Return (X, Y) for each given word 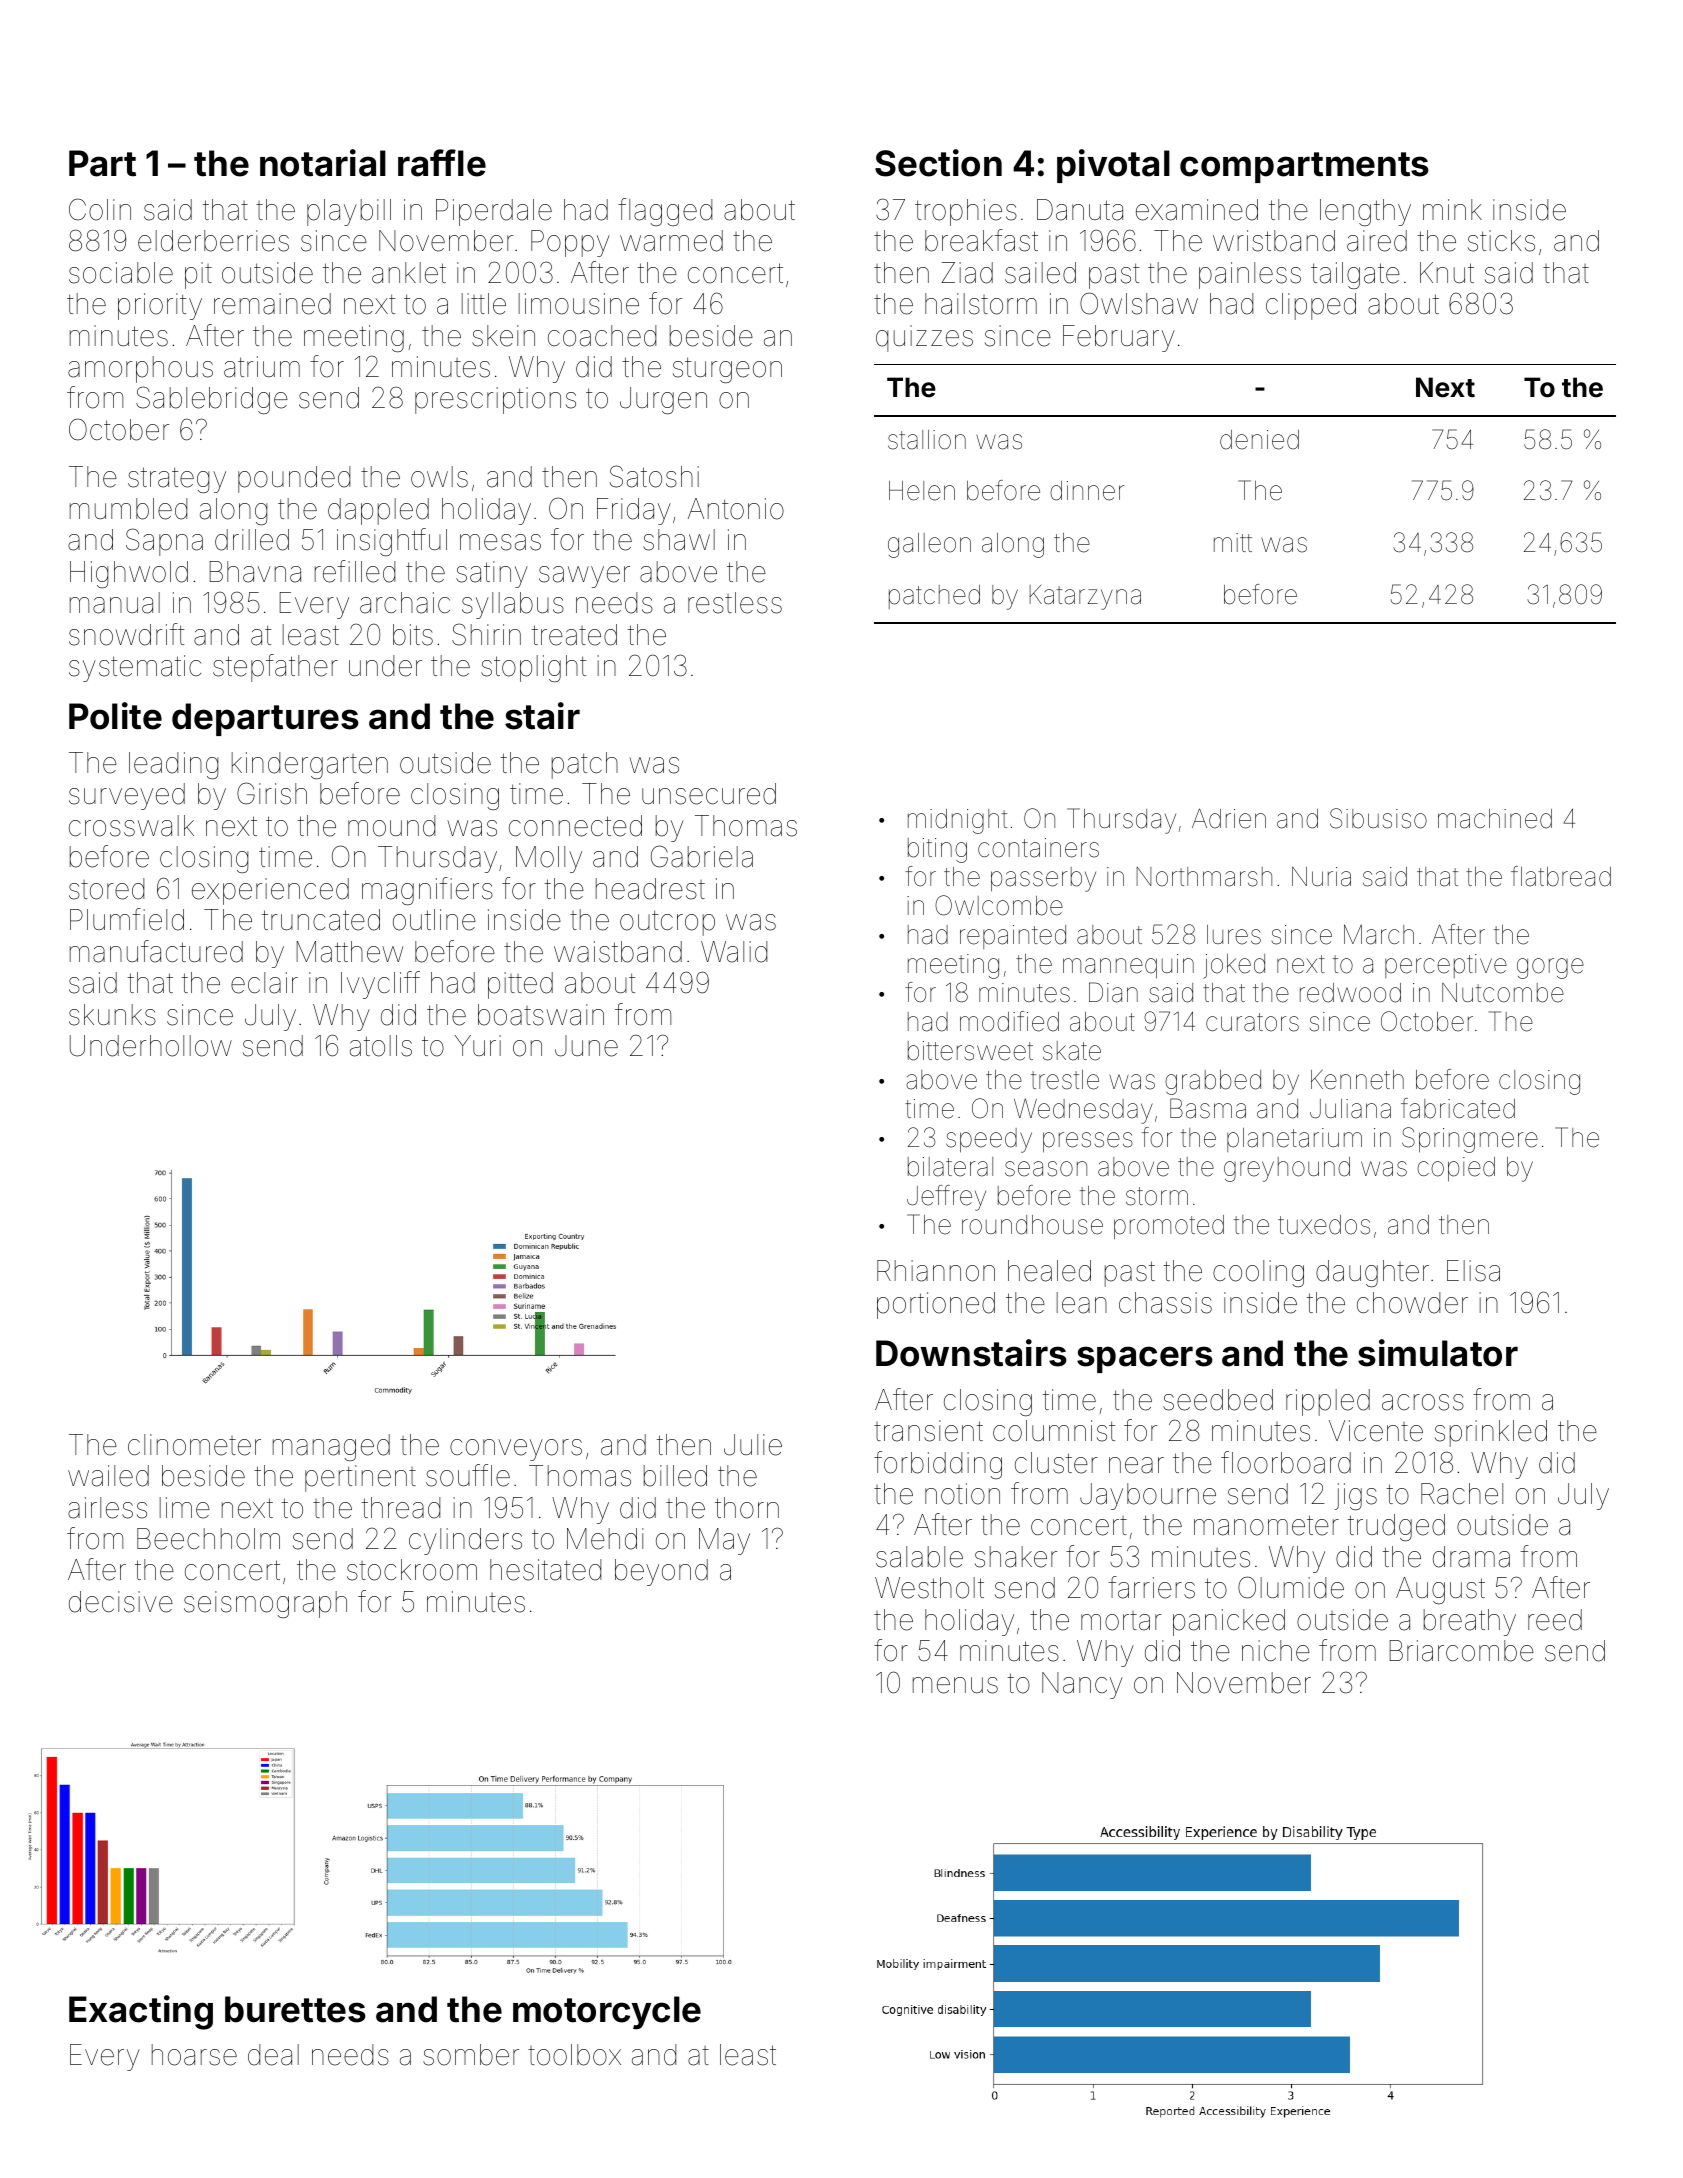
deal (273, 2055)
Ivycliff (380, 985)
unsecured (709, 794)
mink (1452, 209)
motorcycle (607, 2013)
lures (1234, 935)
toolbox (574, 2055)
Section (938, 163)
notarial (323, 163)
